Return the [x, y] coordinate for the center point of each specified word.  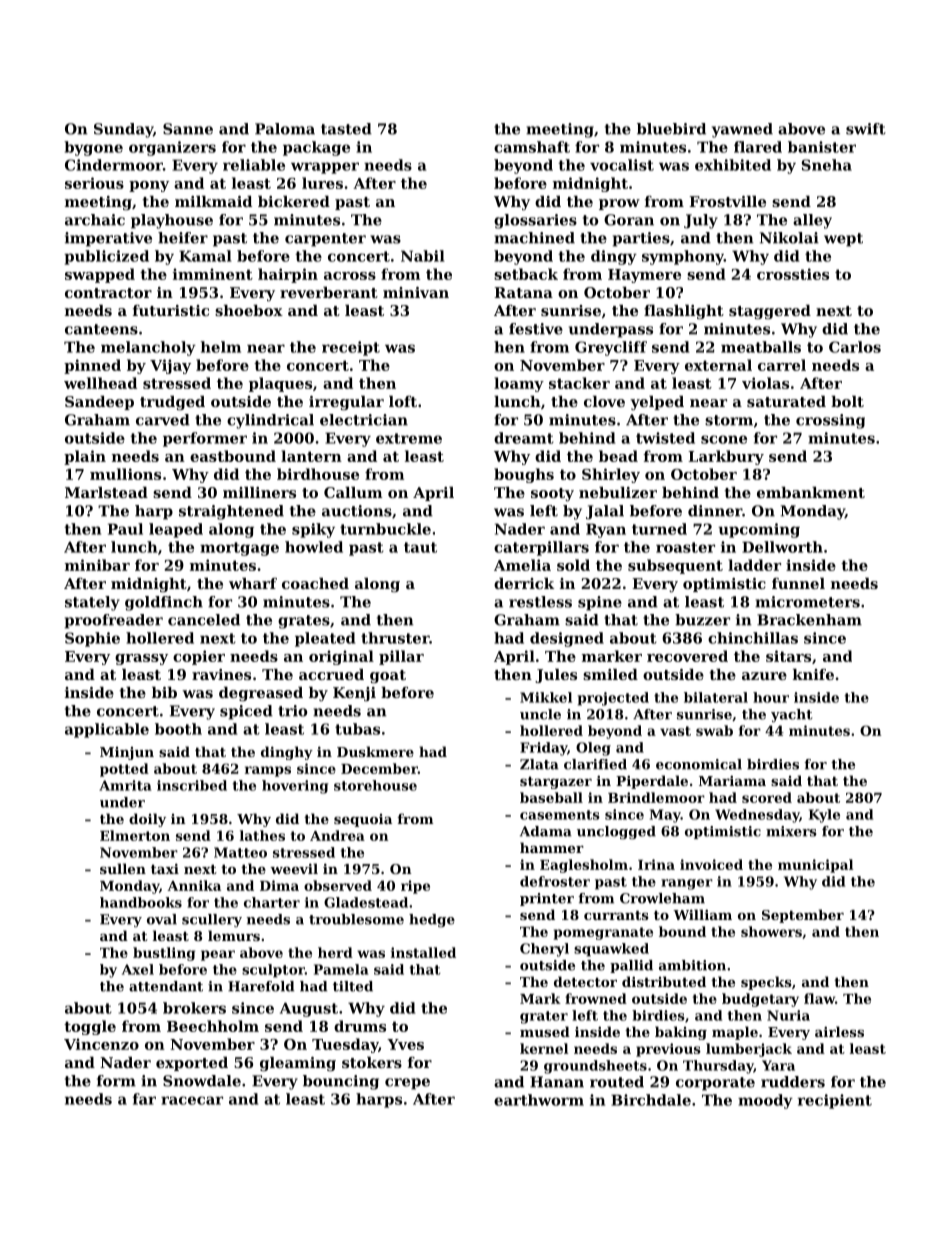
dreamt [524, 438]
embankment [811, 492]
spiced [246, 712]
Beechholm [213, 1026]
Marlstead [106, 492]
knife [813, 674]
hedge [432, 920]
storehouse [375, 785]
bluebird [671, 129]
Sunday [123, 130]
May [665, 816]
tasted [346, 129]
